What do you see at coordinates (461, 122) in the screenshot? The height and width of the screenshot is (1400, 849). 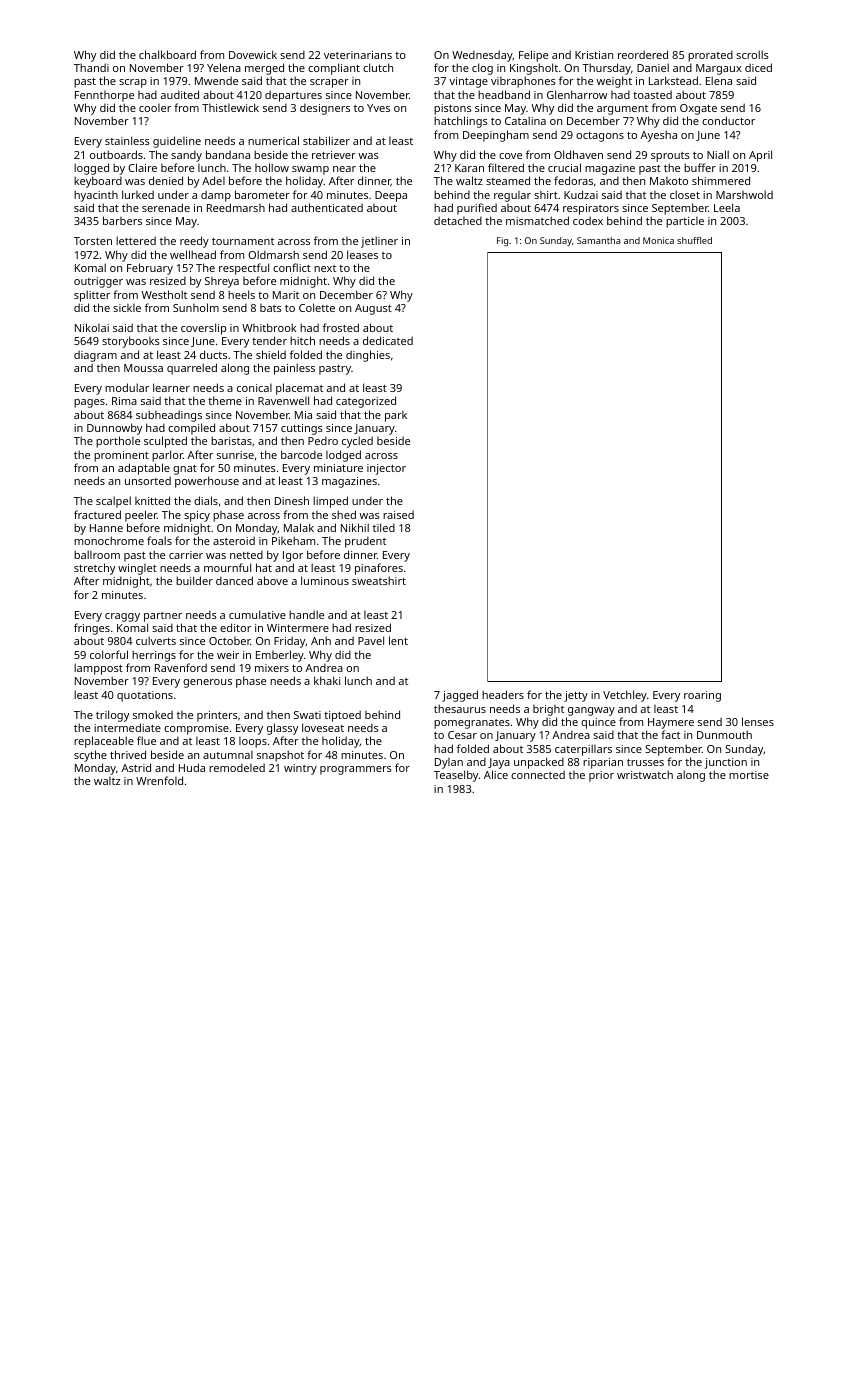 I see `hatchlings` at bounding box center [461, 122].
